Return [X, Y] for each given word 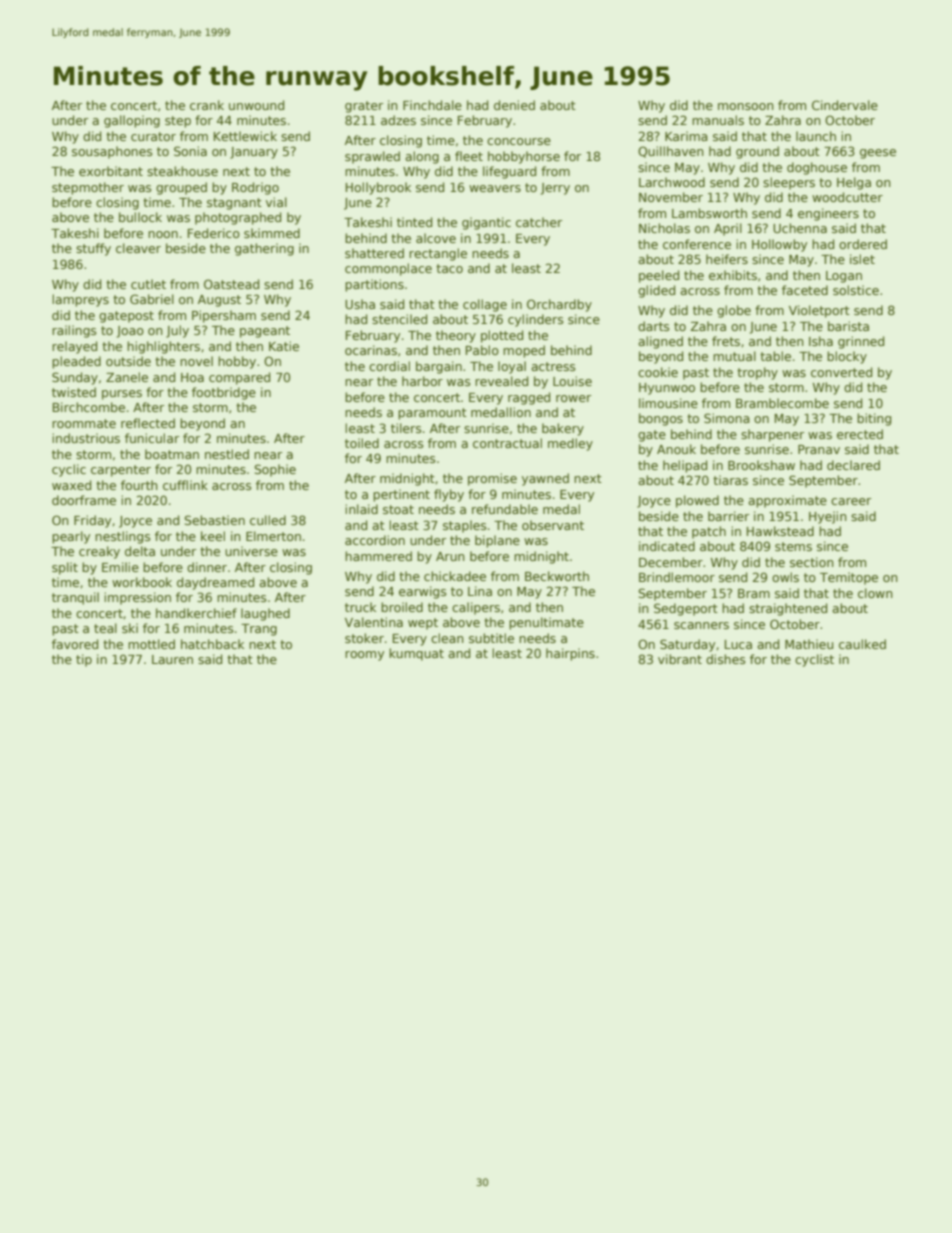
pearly [71, 537]
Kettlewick [245, 136]
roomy [364, 656]
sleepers [789, 183]
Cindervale [845, 105]
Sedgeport [686, 609]
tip [84, 660]
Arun [450, 556]
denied [514, 105]
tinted [414, 222]
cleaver [138, 248]
